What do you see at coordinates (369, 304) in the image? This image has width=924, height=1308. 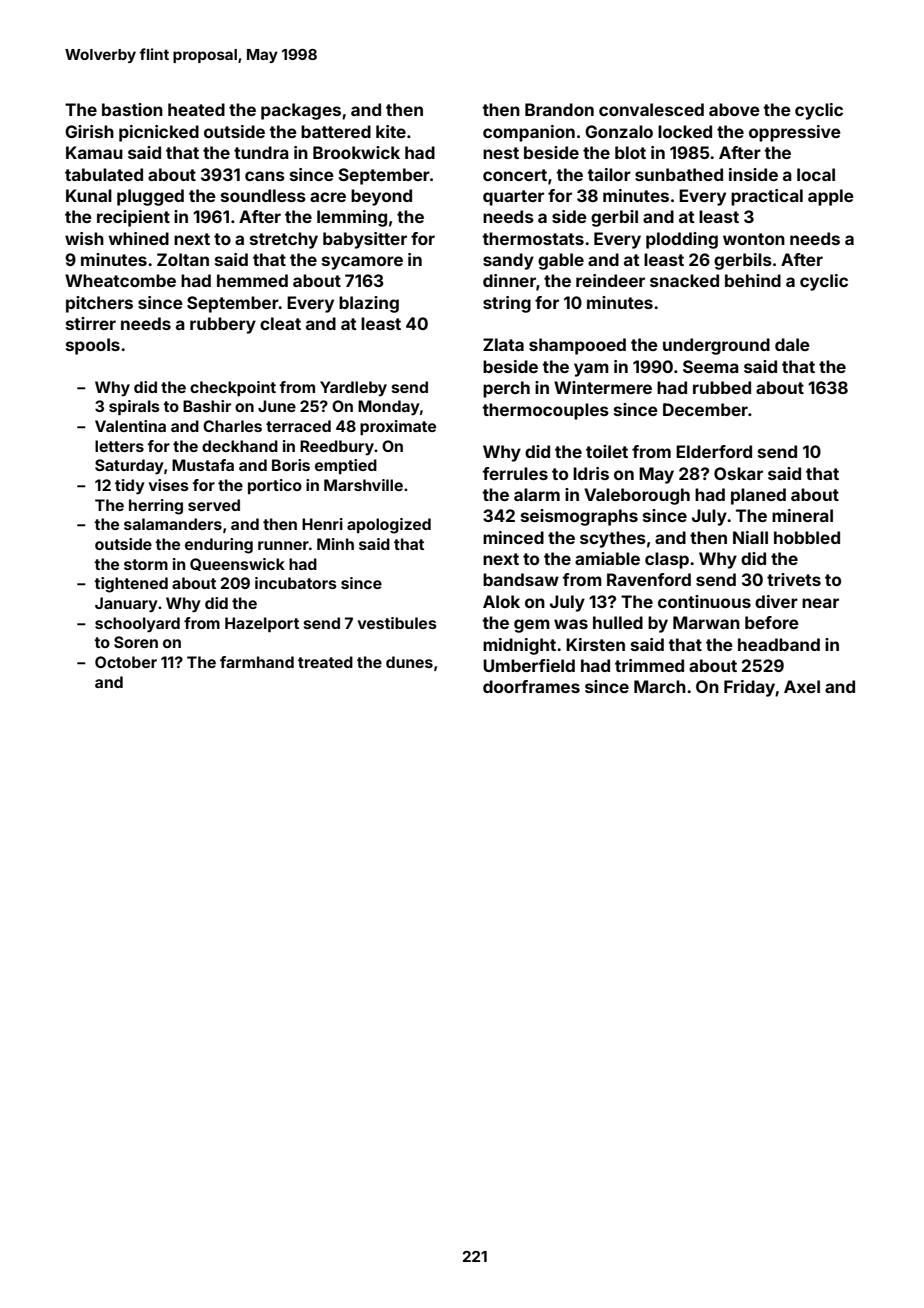 I see `blazing` at bounding box center [369, 304].
